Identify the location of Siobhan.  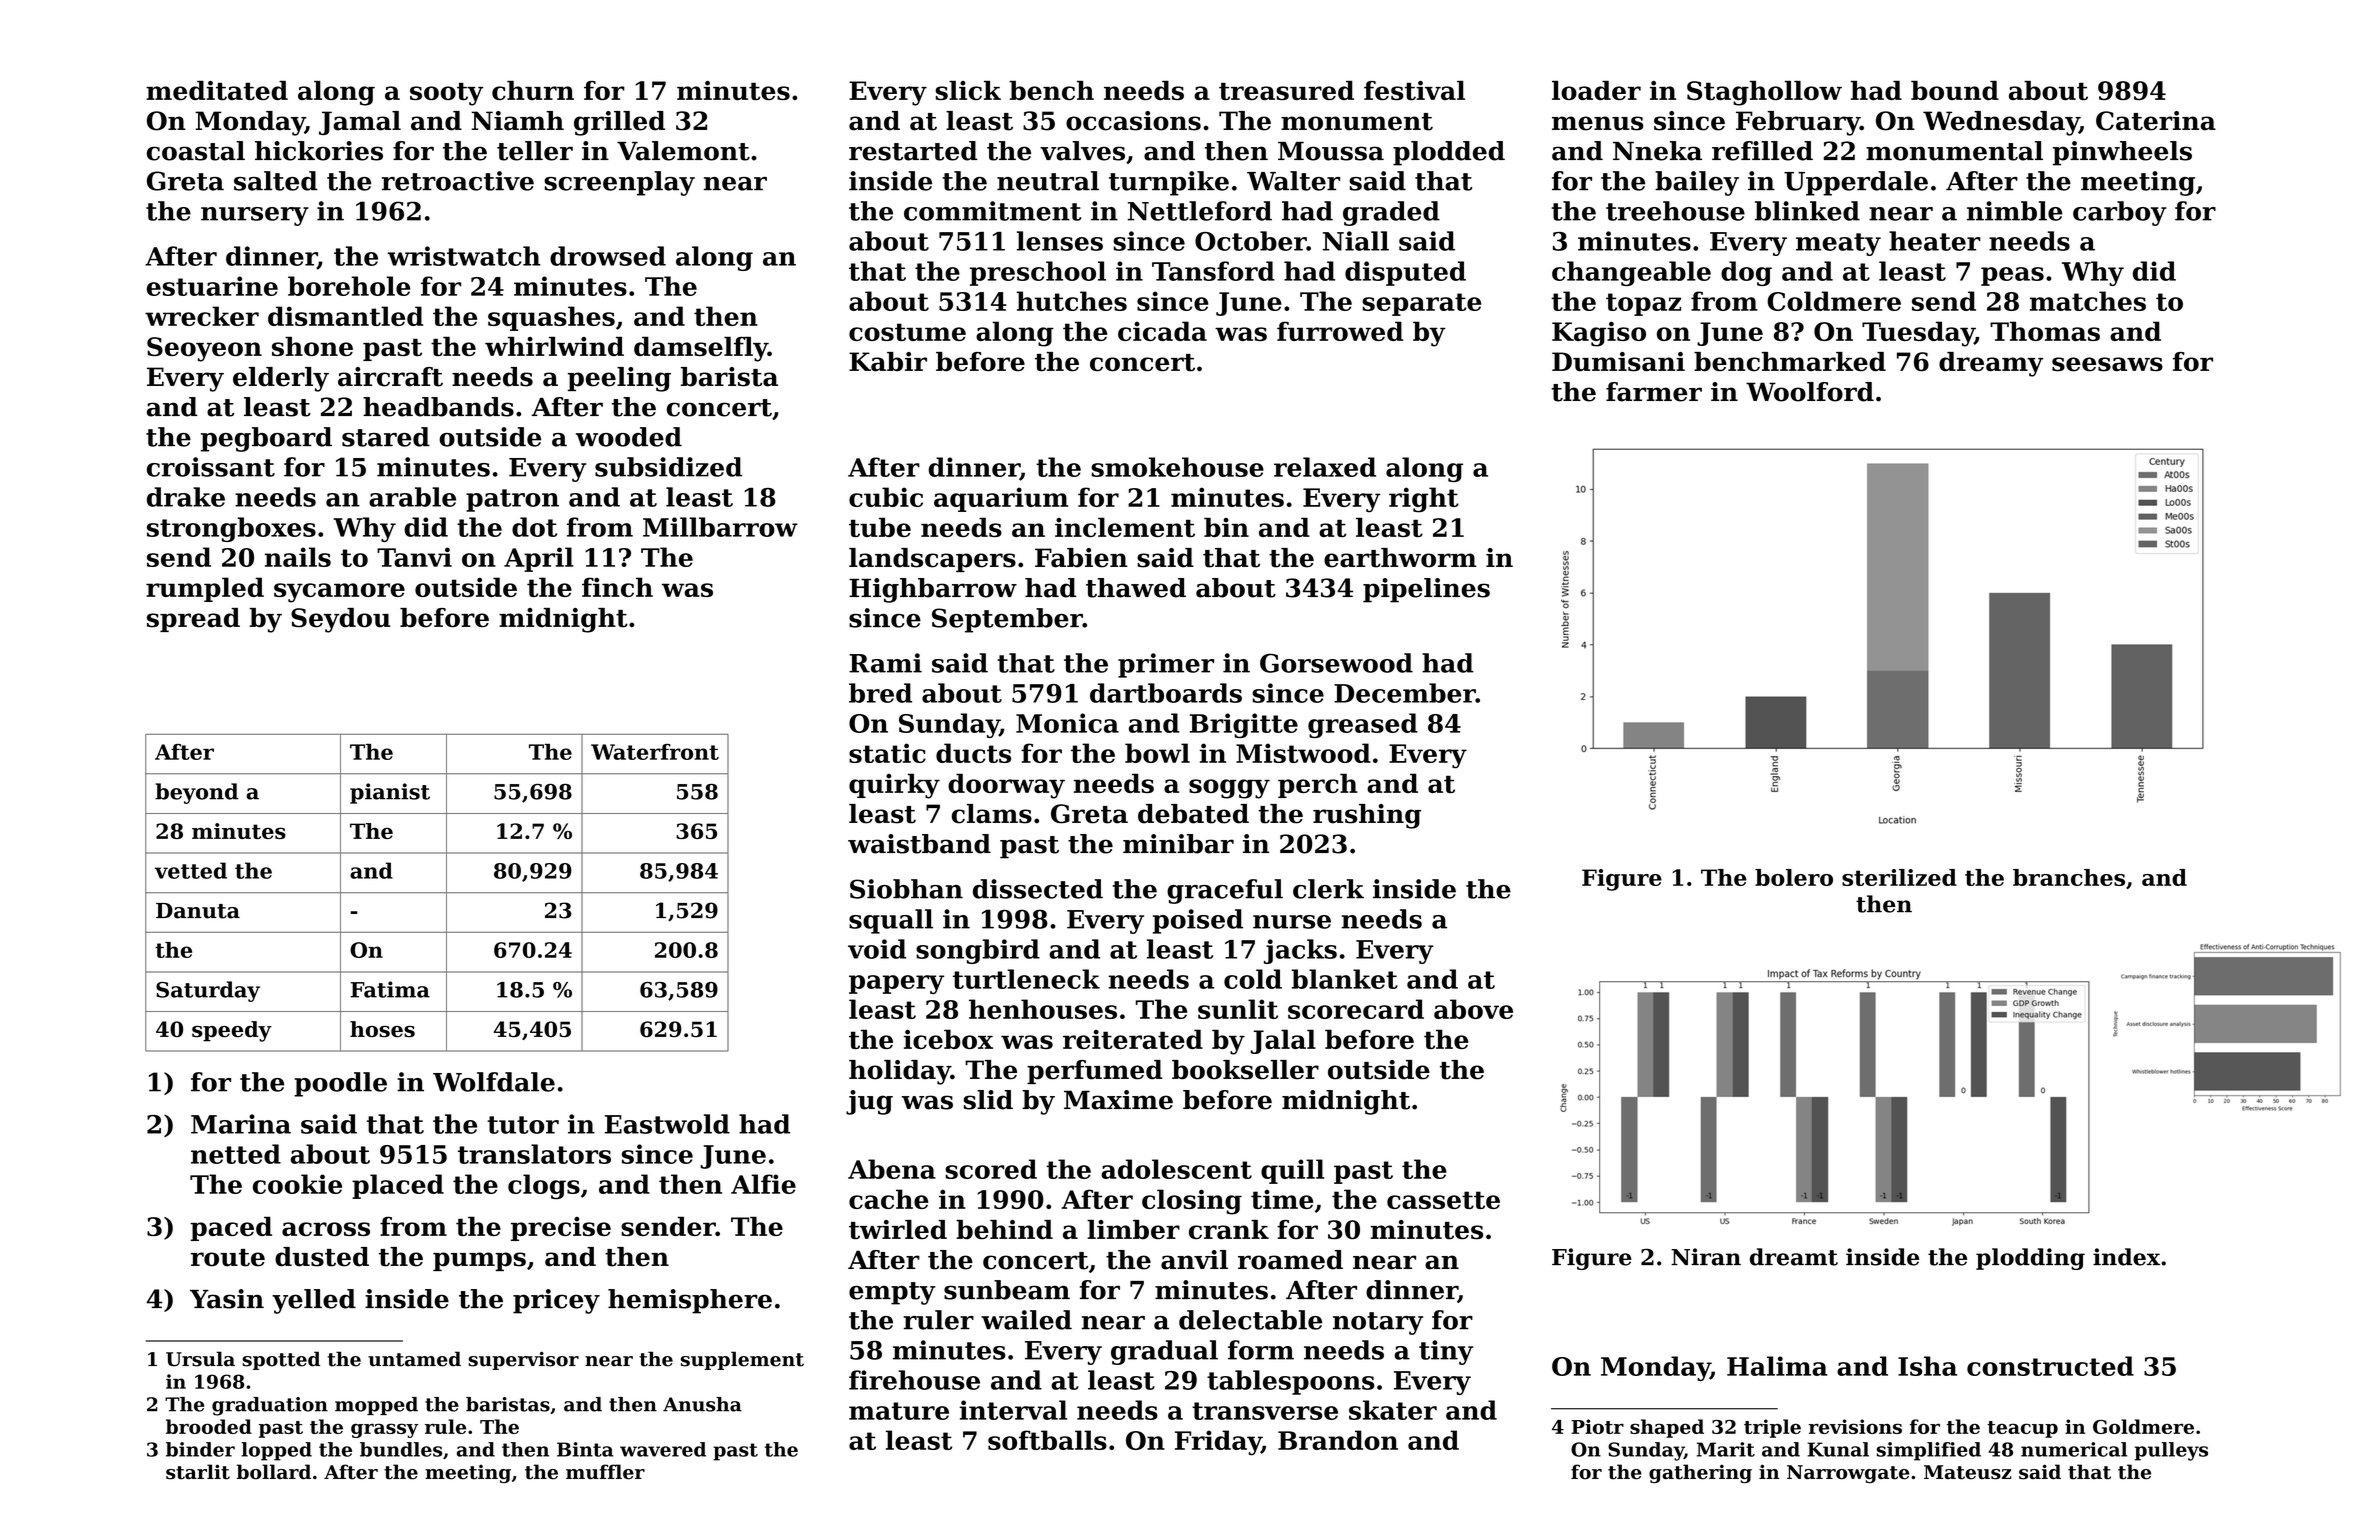
(906, 889).
